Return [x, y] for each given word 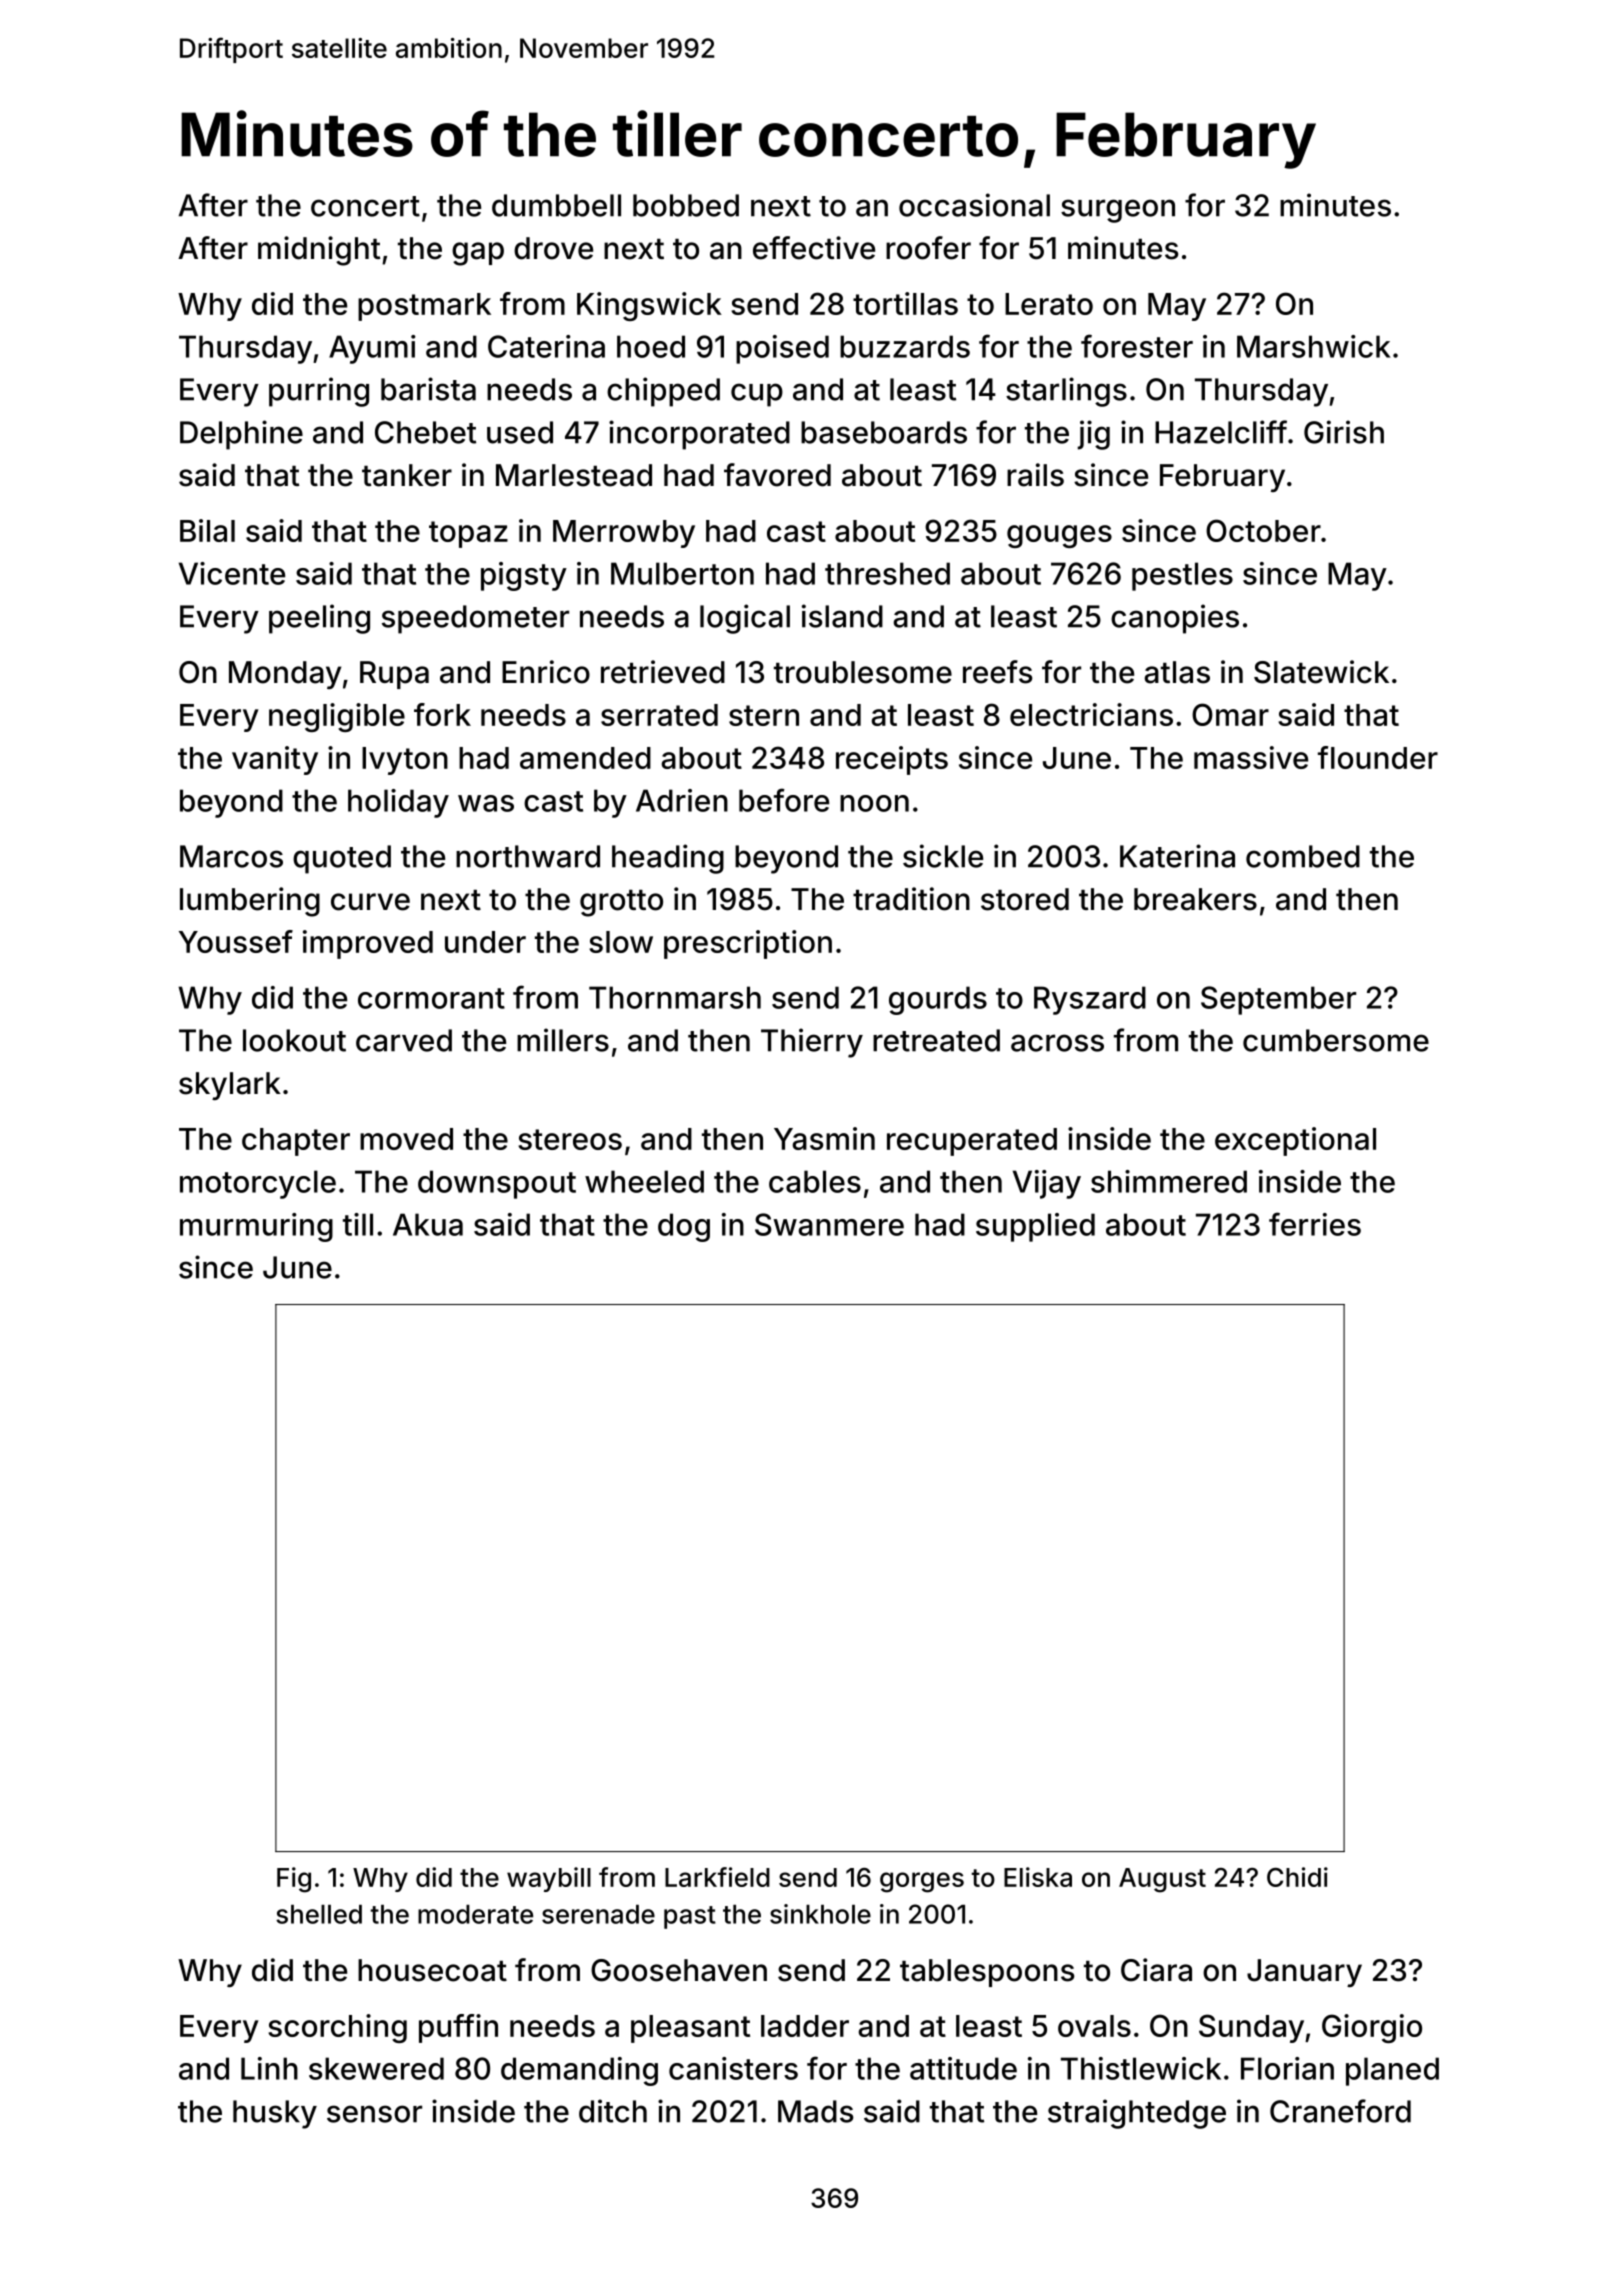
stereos [570, 1139]
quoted [342, 859]
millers [563, 1040]
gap [478, 254]
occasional [974, 205]
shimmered [1169, 1181]
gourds [938, 1000]
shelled [319, 1914]
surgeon [1118, 211]
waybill [549, 1879]
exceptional [1295, 1141]
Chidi [1297, 1877]
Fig [294, 1880]
